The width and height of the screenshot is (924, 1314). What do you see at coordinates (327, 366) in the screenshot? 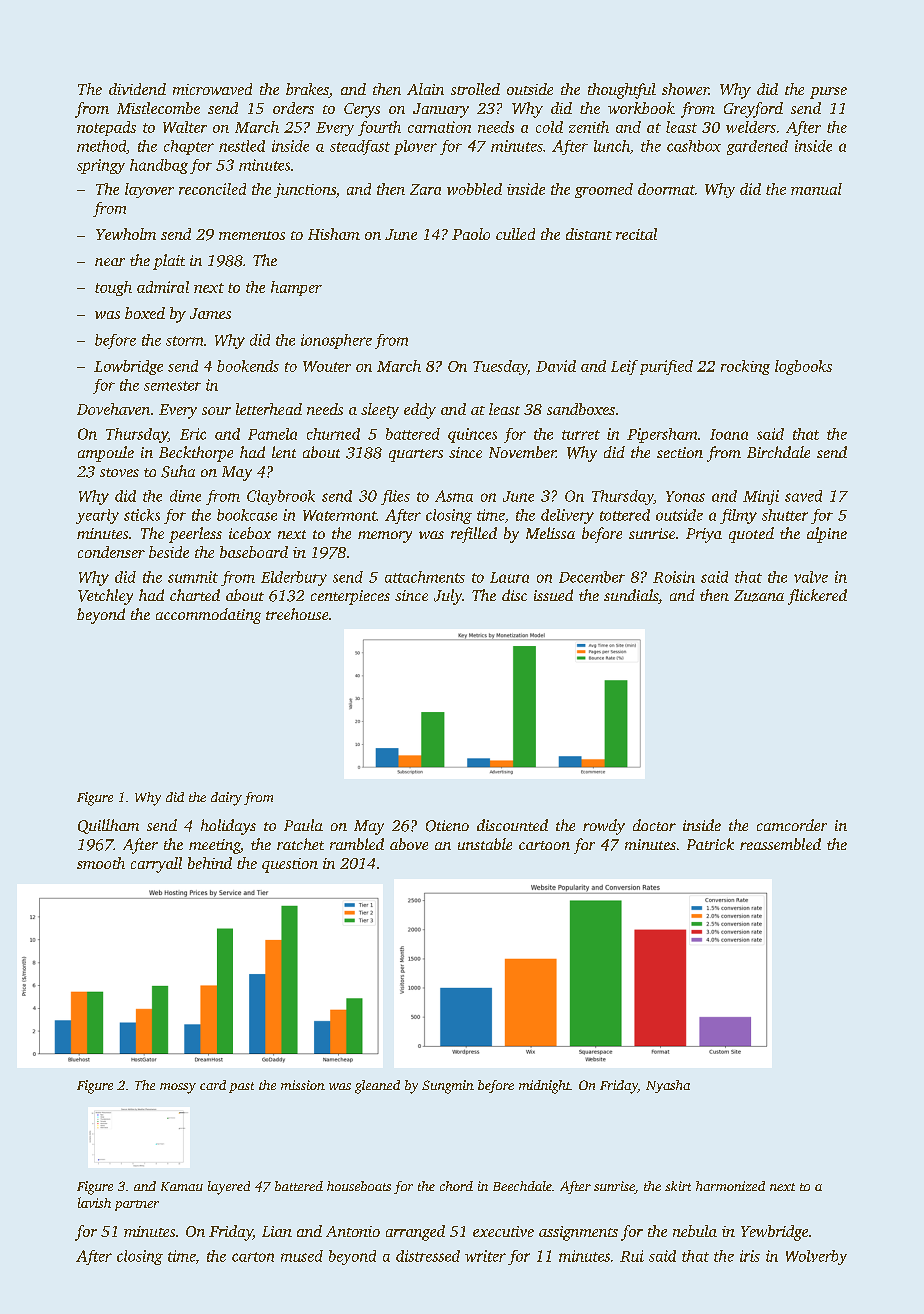
I see `Wouter` at bounding box center [327, 366].
